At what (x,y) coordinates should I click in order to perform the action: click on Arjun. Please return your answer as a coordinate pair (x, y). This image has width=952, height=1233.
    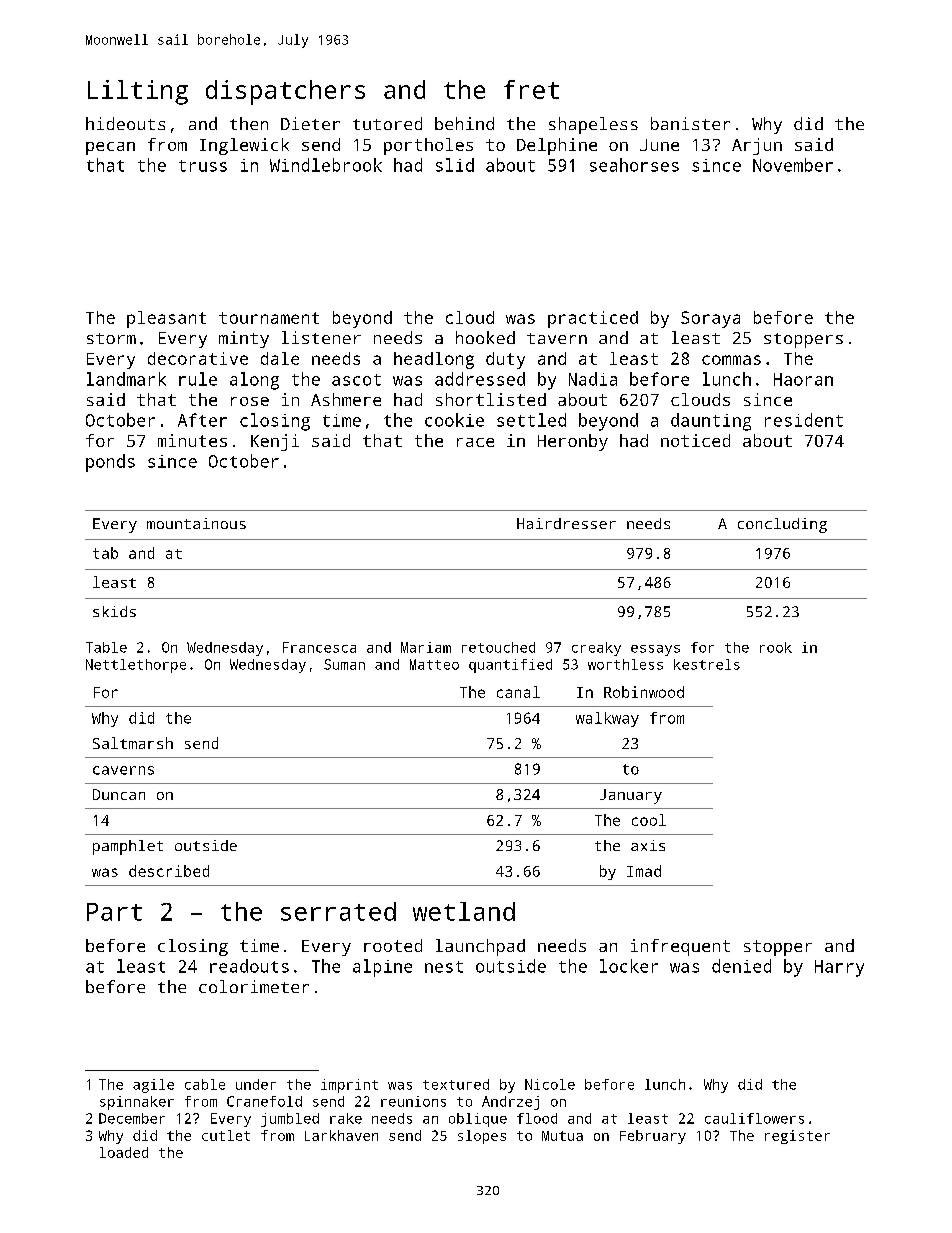
    Looking at the image, I should click on (757, 146).
